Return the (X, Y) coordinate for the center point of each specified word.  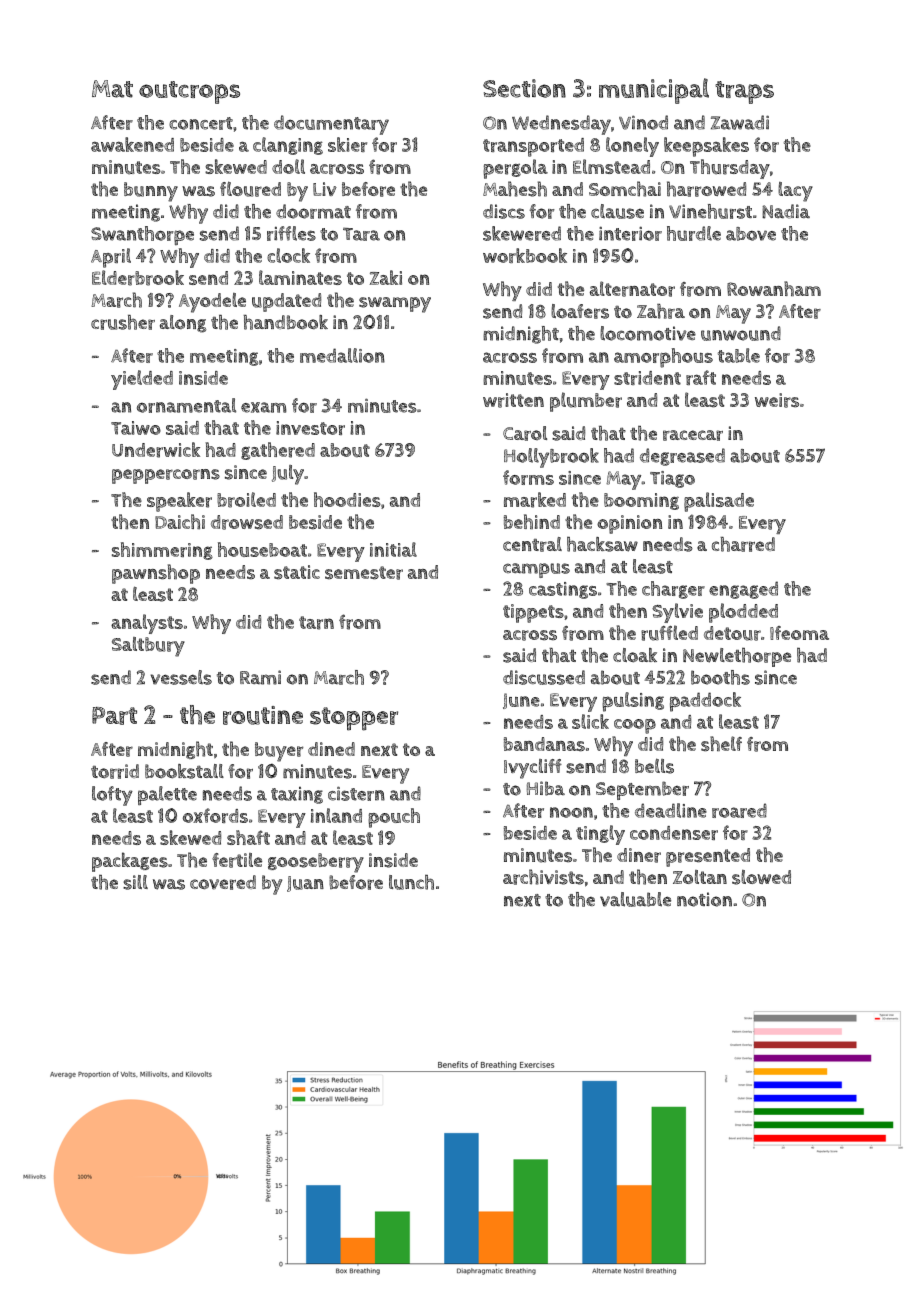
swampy (395, 305)
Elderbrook (138, 278)
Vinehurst (710, 211)
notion (704, 899)
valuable (635, 899)
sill (135, 882)
